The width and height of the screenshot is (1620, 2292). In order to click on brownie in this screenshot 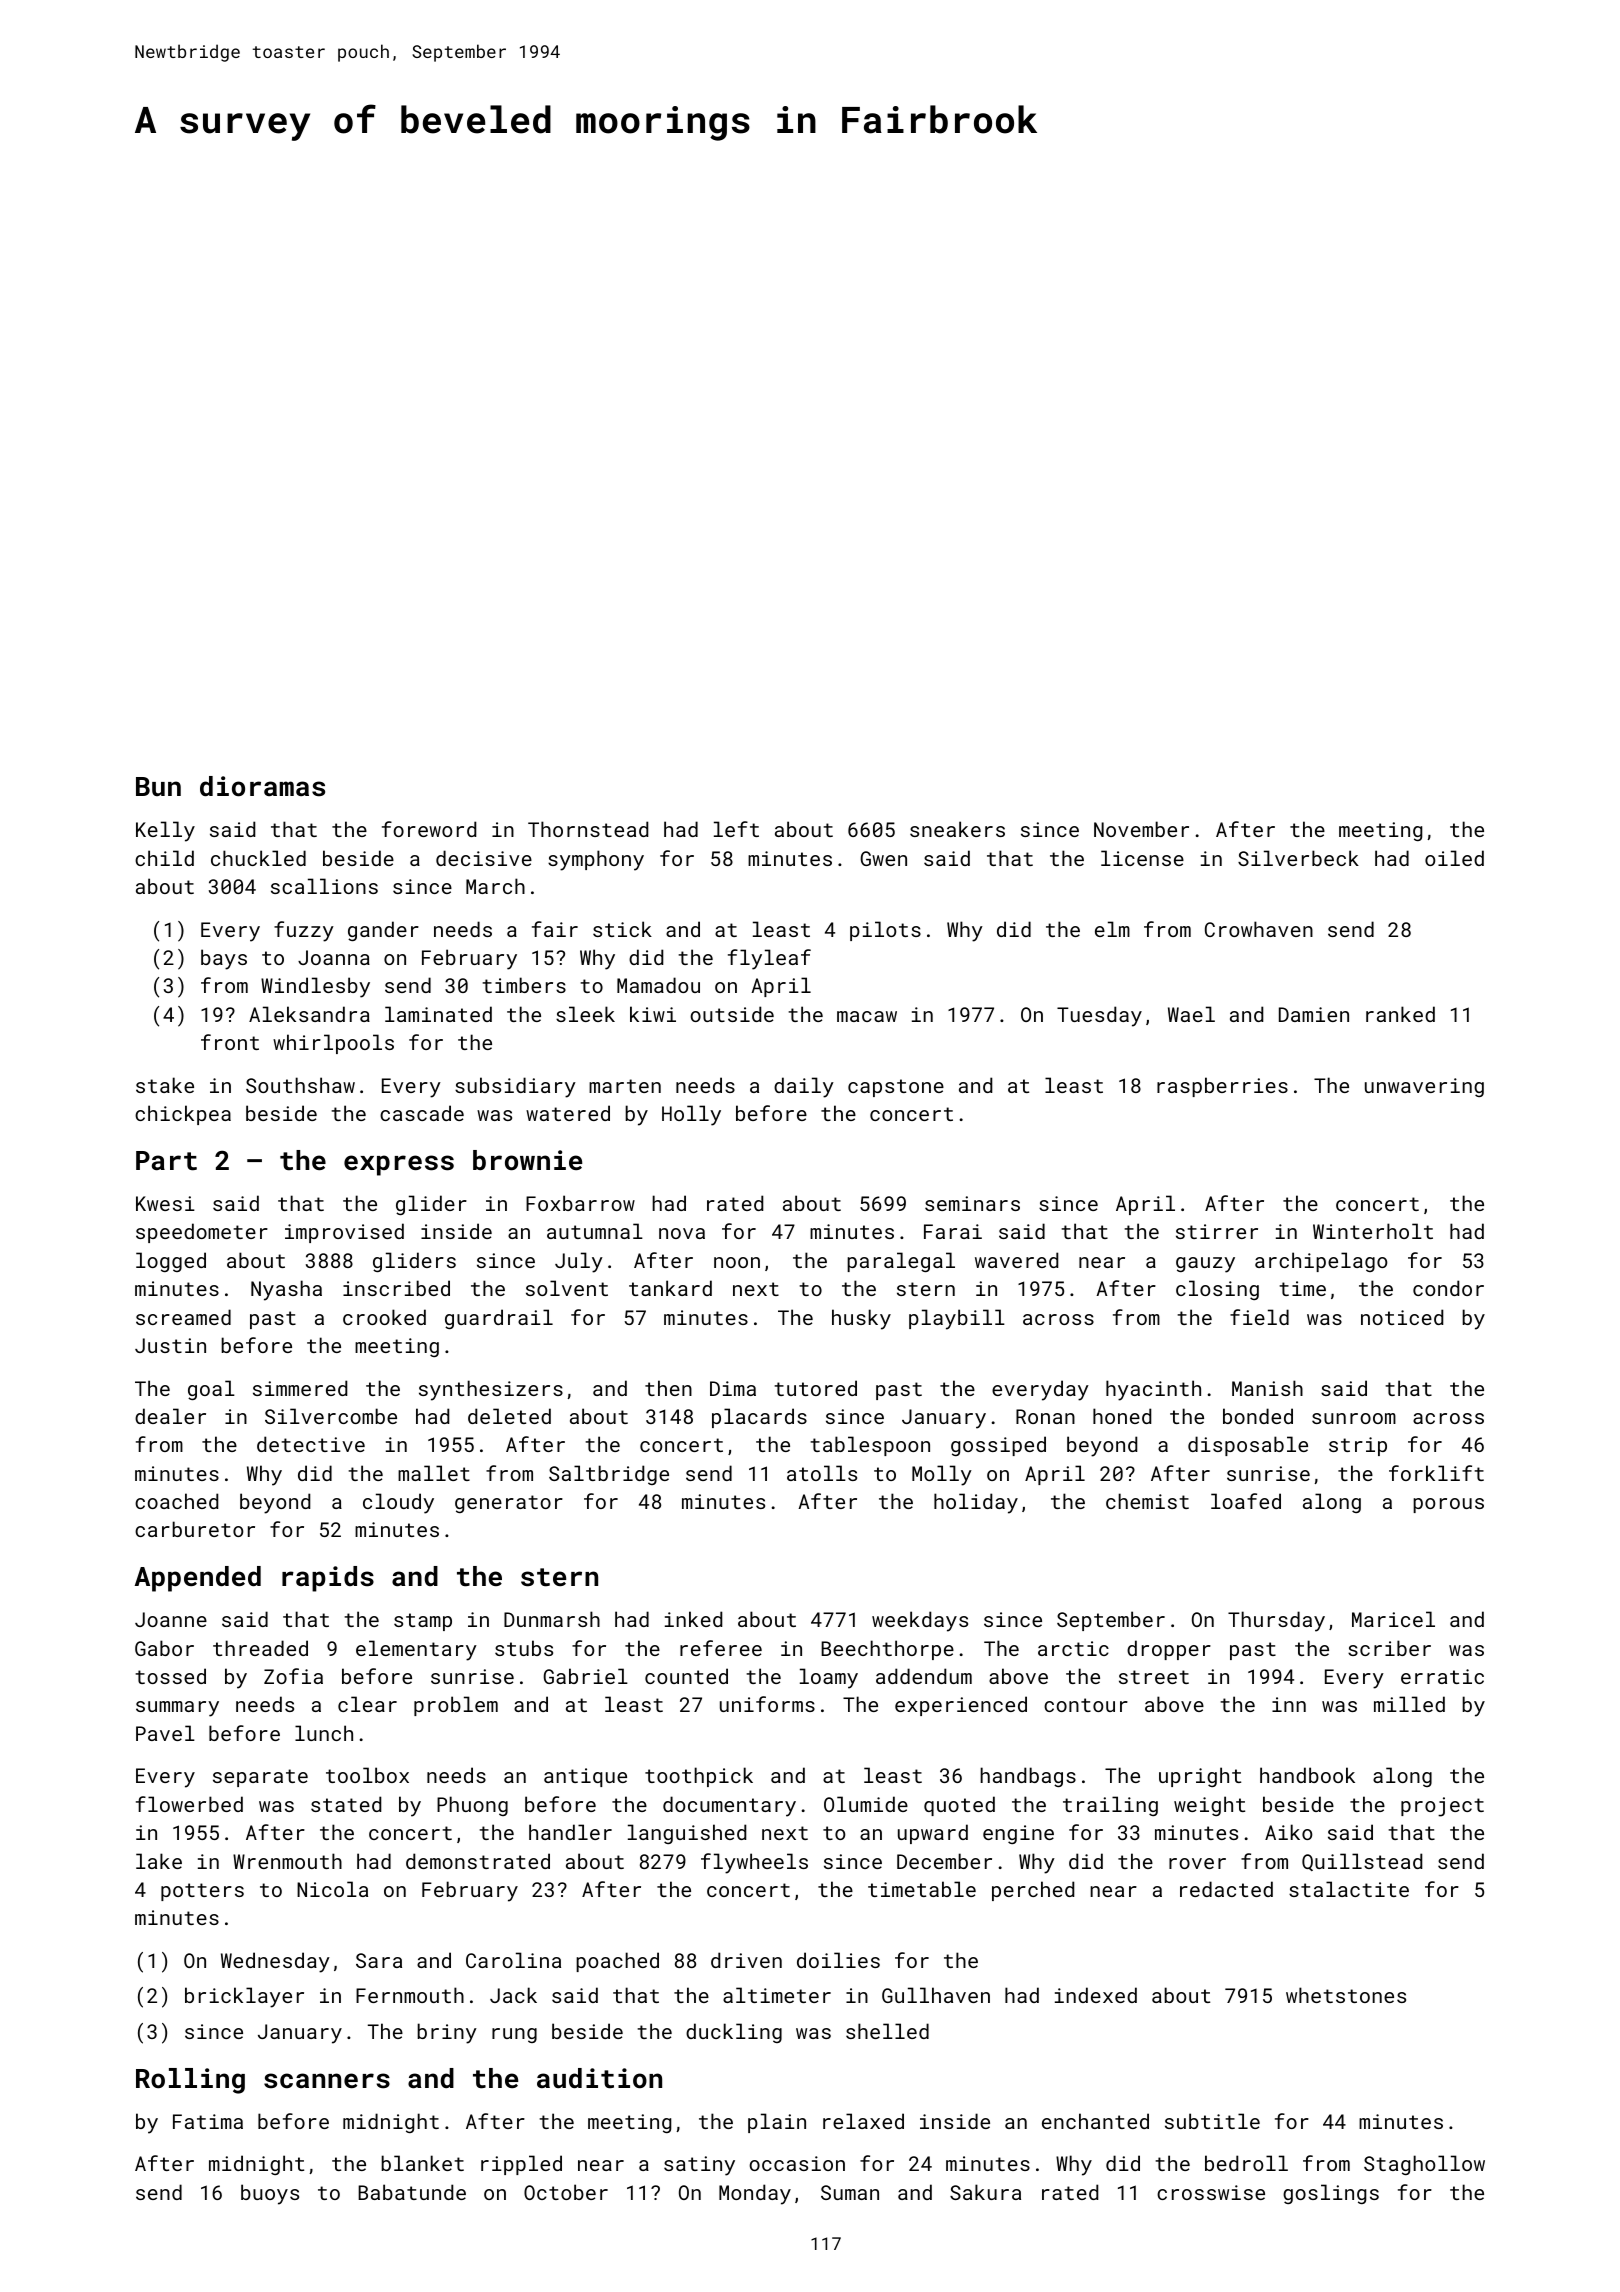, I will do `click(527, 1160)`.
